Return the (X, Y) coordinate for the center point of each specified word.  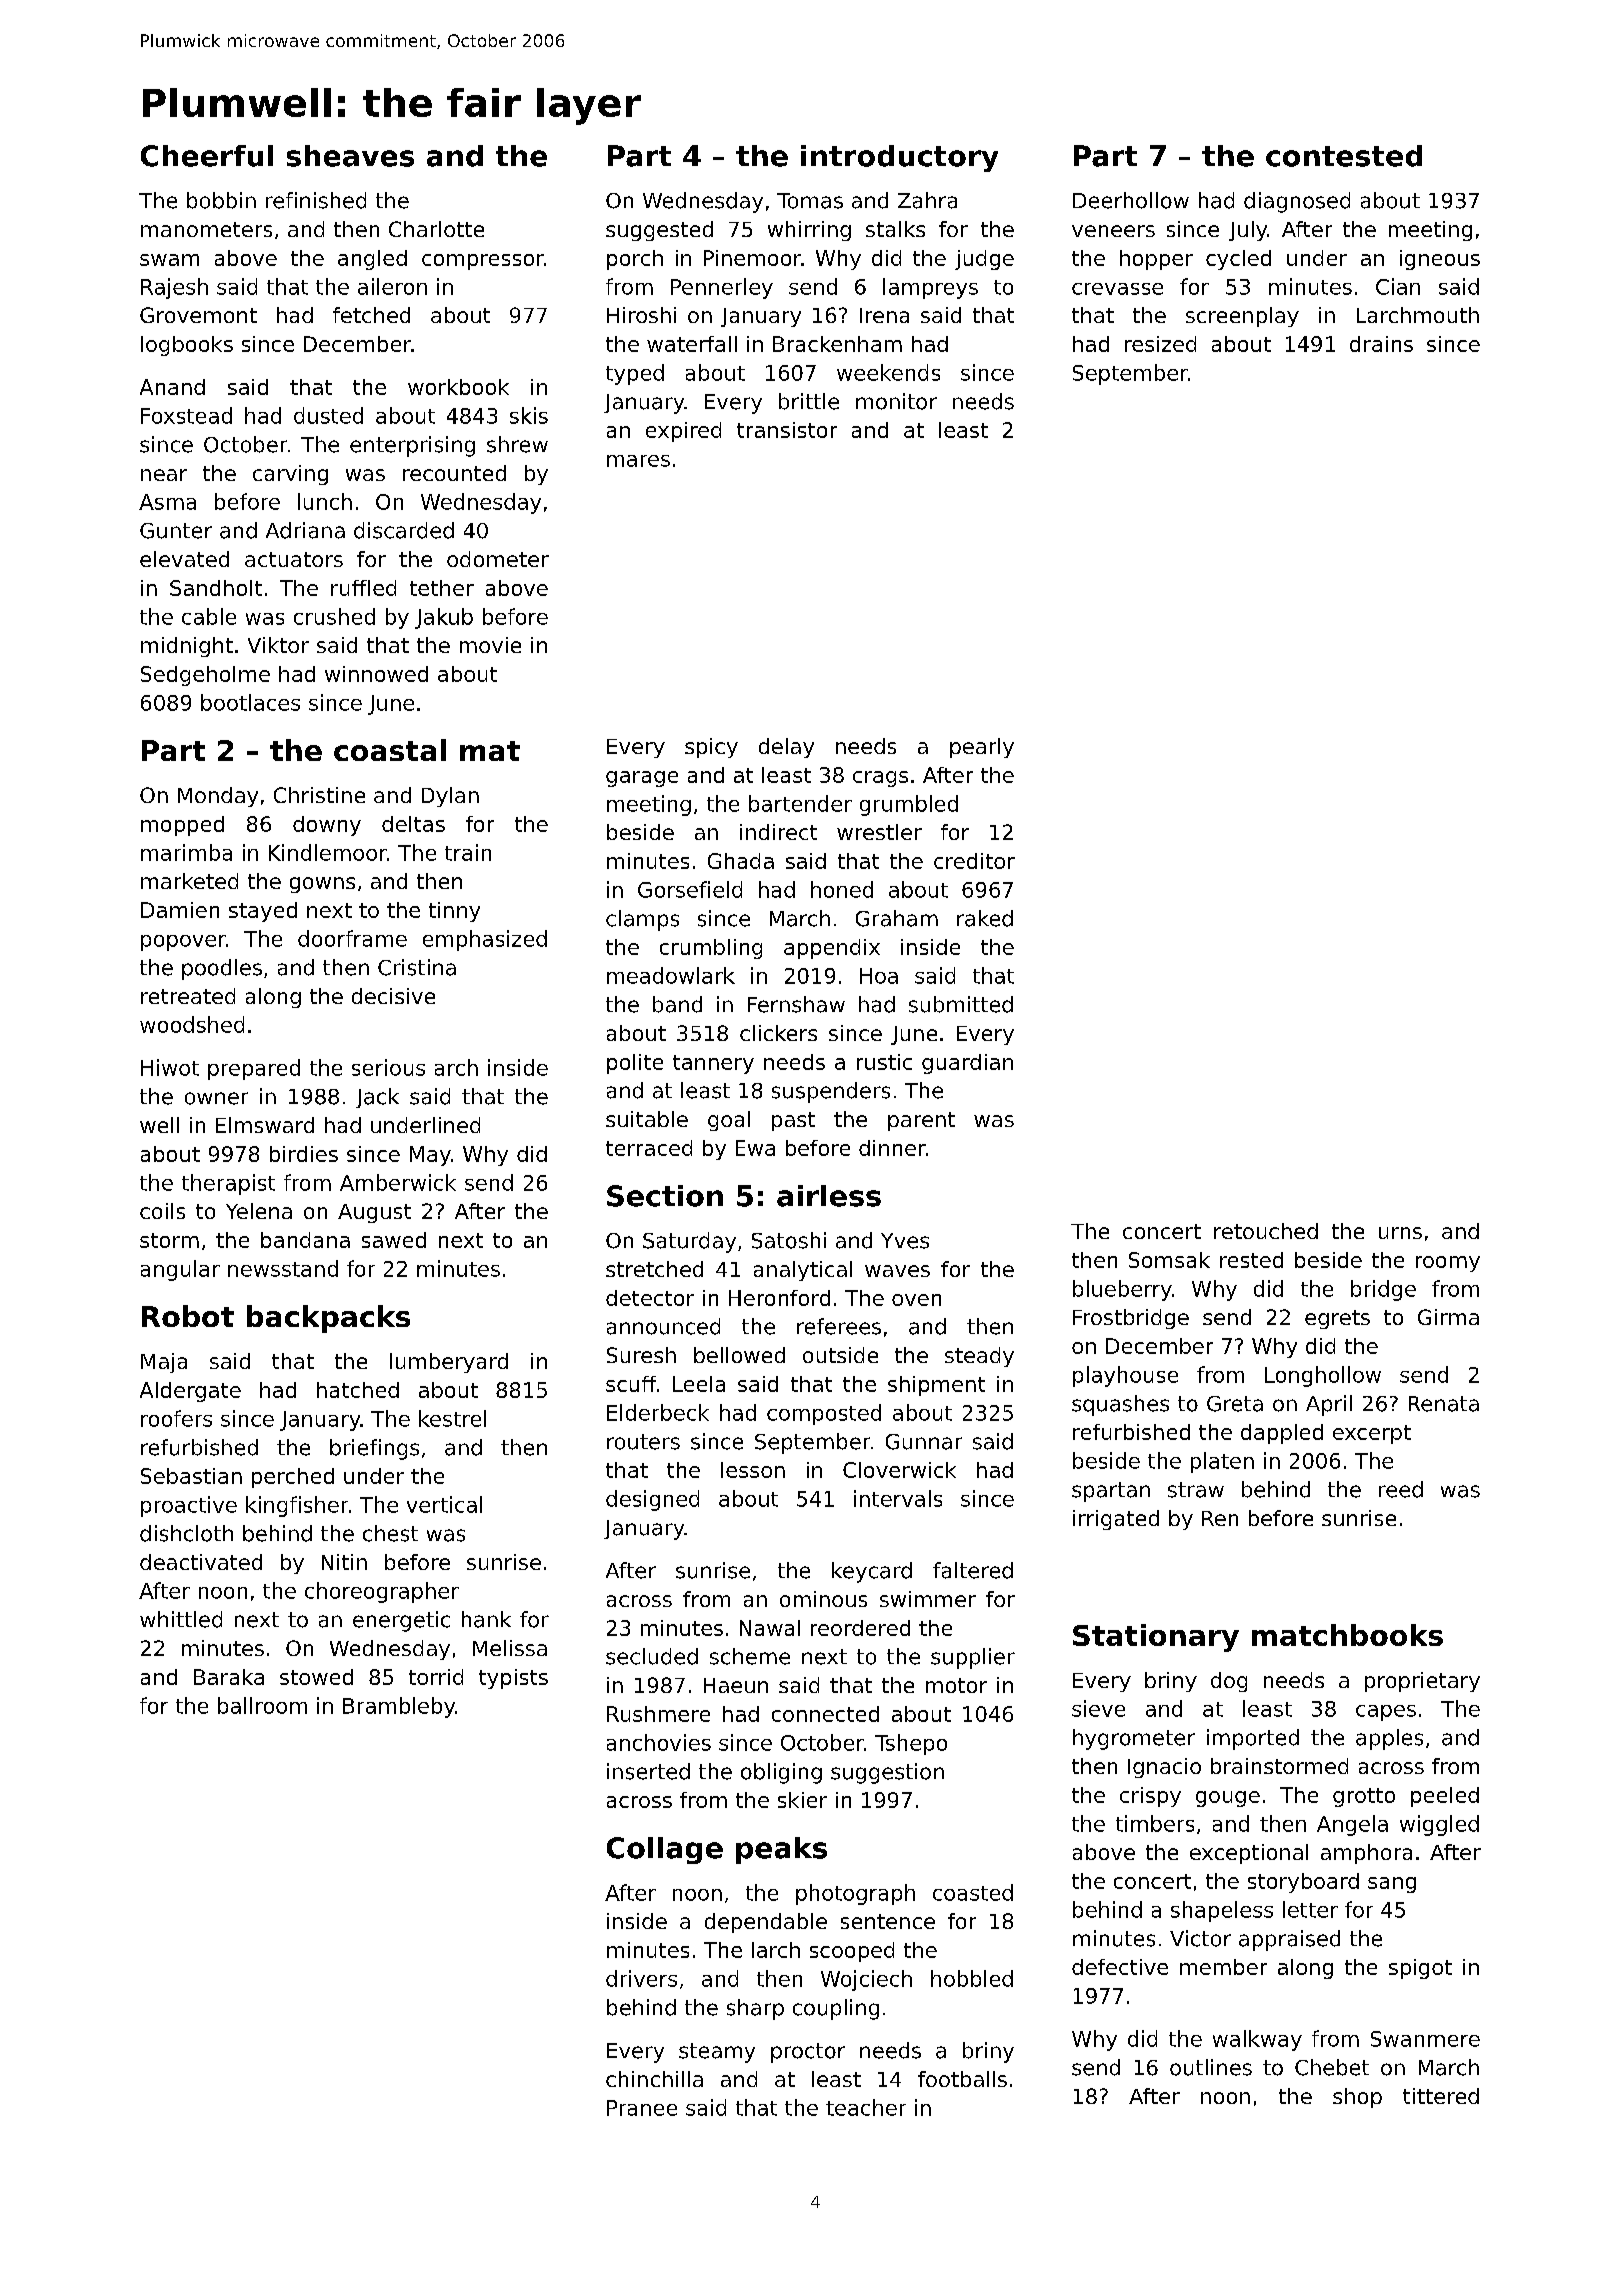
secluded (652, 1656)
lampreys (930, 288)
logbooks (187, 346)
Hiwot (170, 1067)
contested (1344, 156)
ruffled (363, 588)
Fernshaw (796, 1004)
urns (1400, 1233)
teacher (866, 2107)
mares (638, 461)
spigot (1420, 1969)
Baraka (229, 1677)
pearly (982, 748)
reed (1401, 1489)
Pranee (642, 2108)
